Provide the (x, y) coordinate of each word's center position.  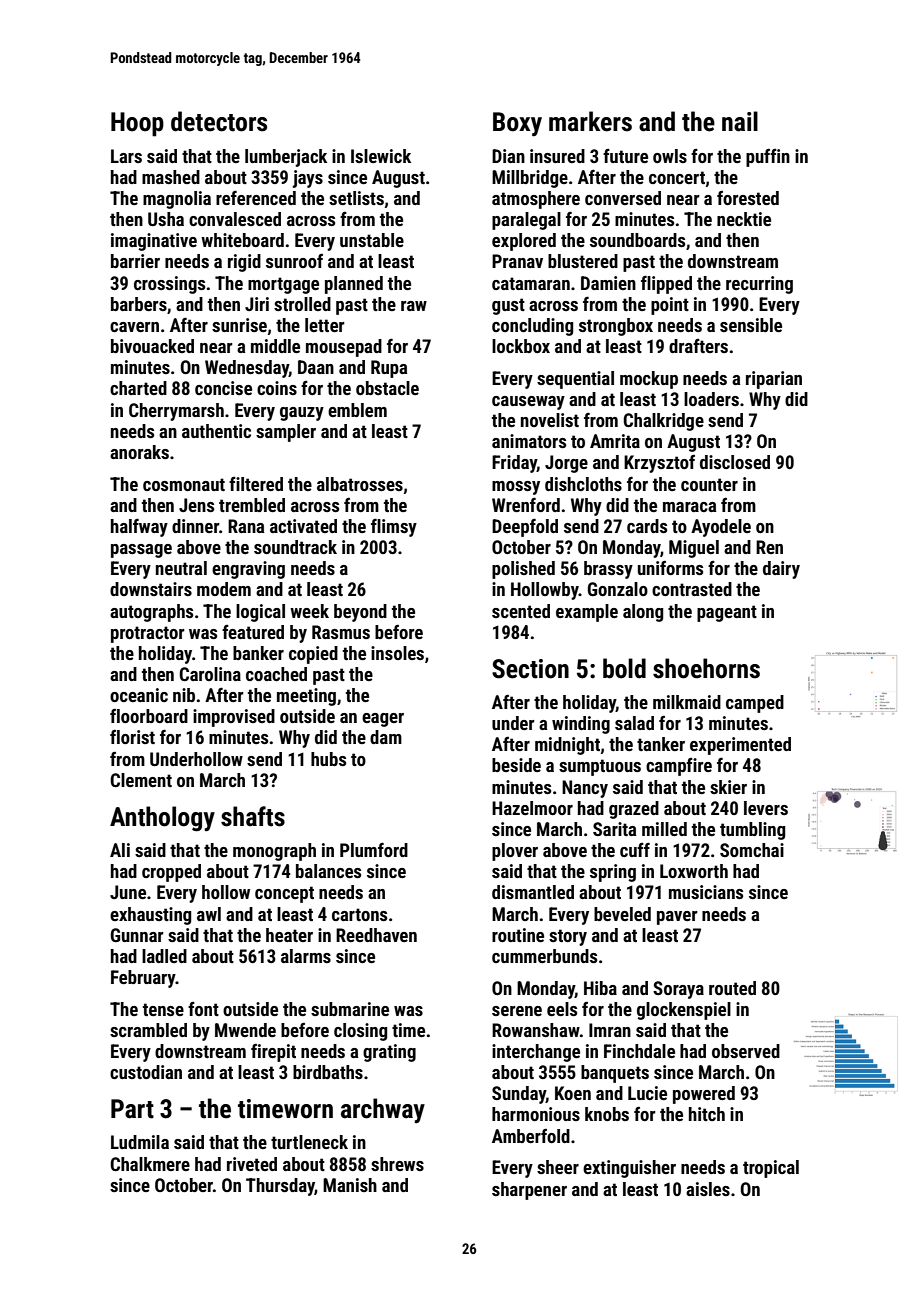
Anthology (162, 819)
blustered (583, 261)
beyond (360, 613)
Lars (126, 156)
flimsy (394, 527)
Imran (610, 1030)
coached (276, 674)
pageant (727, 613)
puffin (768, 158)
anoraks (139, 452)
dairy (781, 570)
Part (132, 1109)
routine (518, 935)
